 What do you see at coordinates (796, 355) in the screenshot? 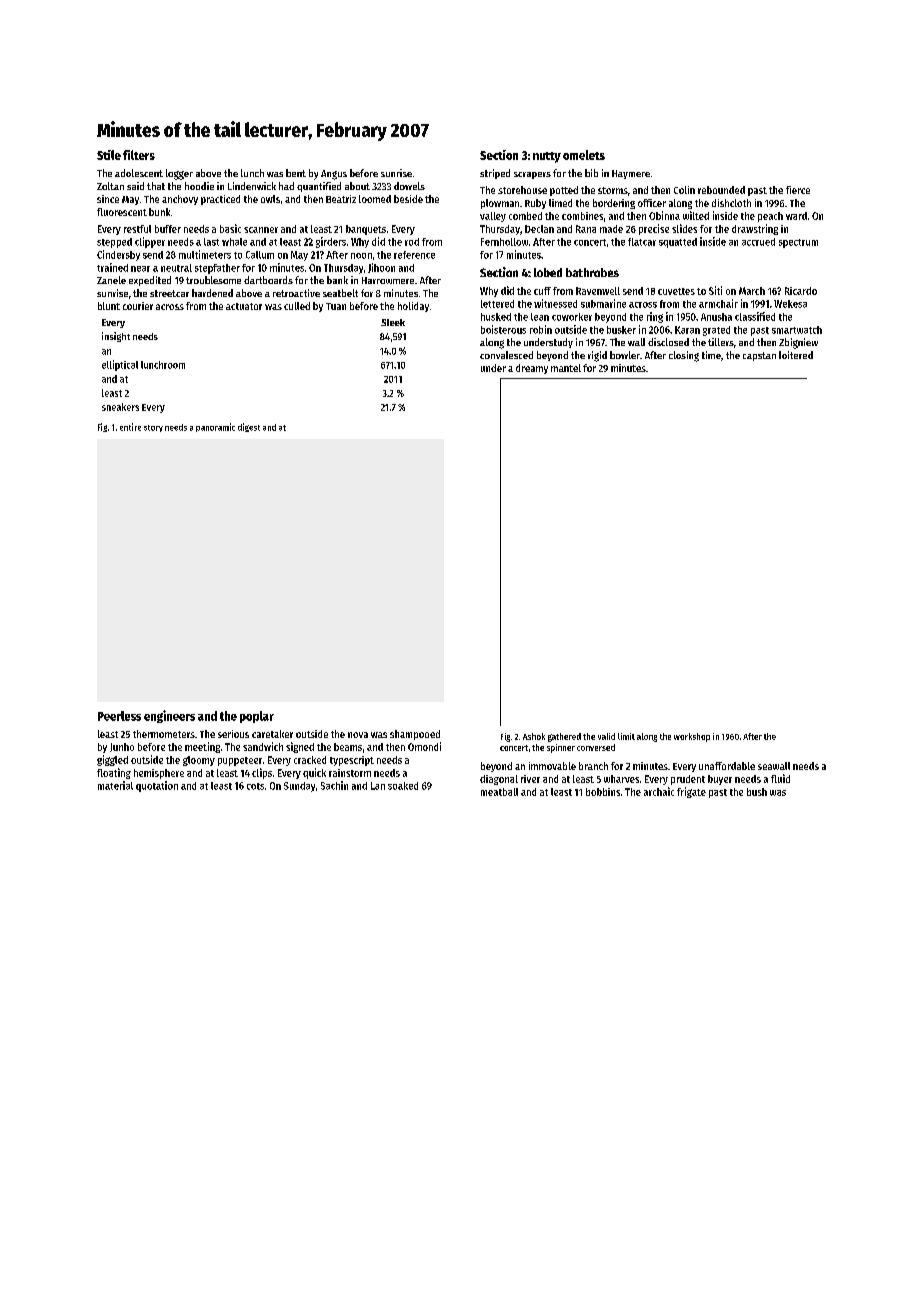
I see `loitered` at bounding box center [796, 355].
